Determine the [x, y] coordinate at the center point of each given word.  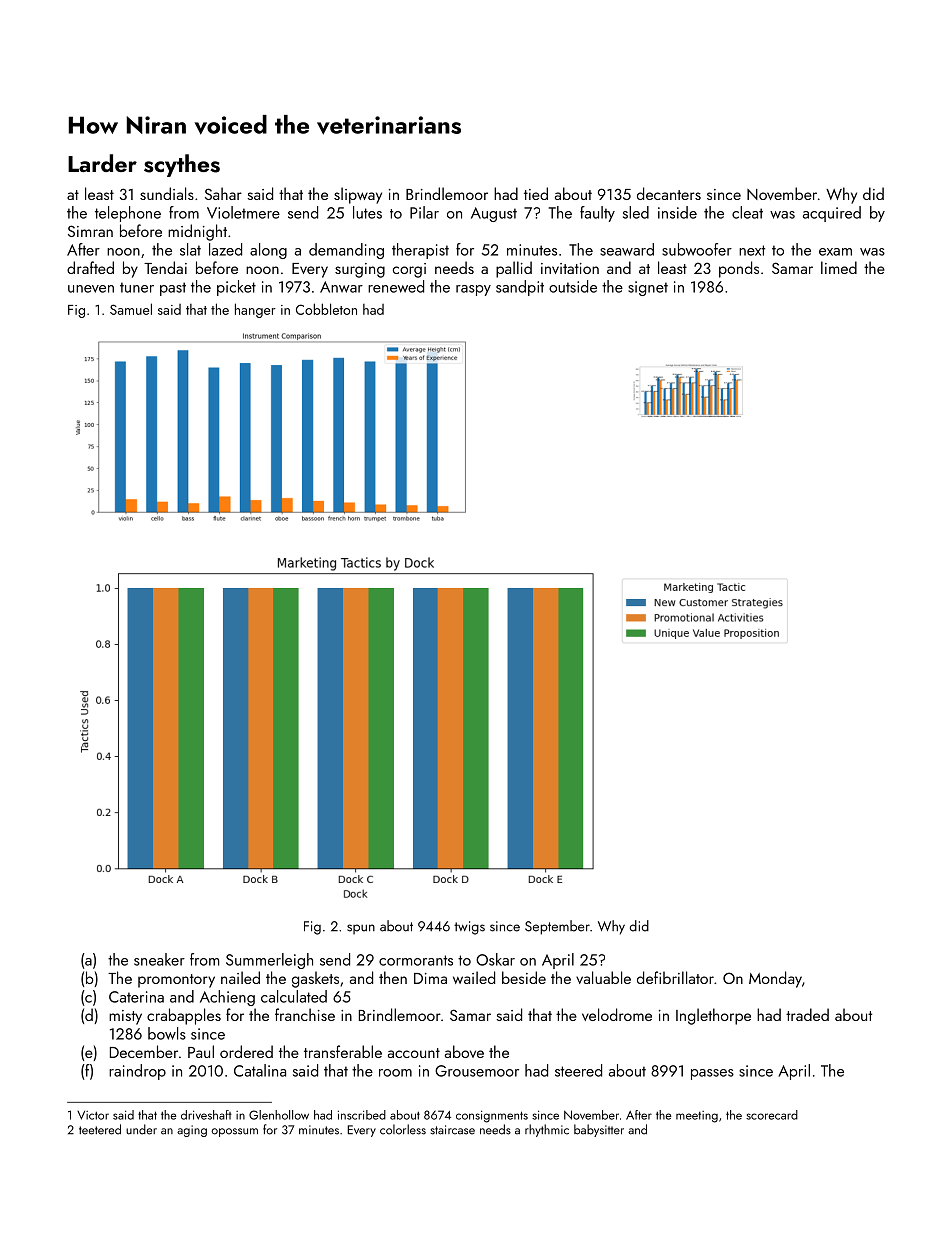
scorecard [772, 1115]
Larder [102, 163]
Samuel [131, 309]
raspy [473, 290]
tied [536, 193]
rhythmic [547, 1130]
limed [839, 267]
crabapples [184, 1016]
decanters [669, 193]
